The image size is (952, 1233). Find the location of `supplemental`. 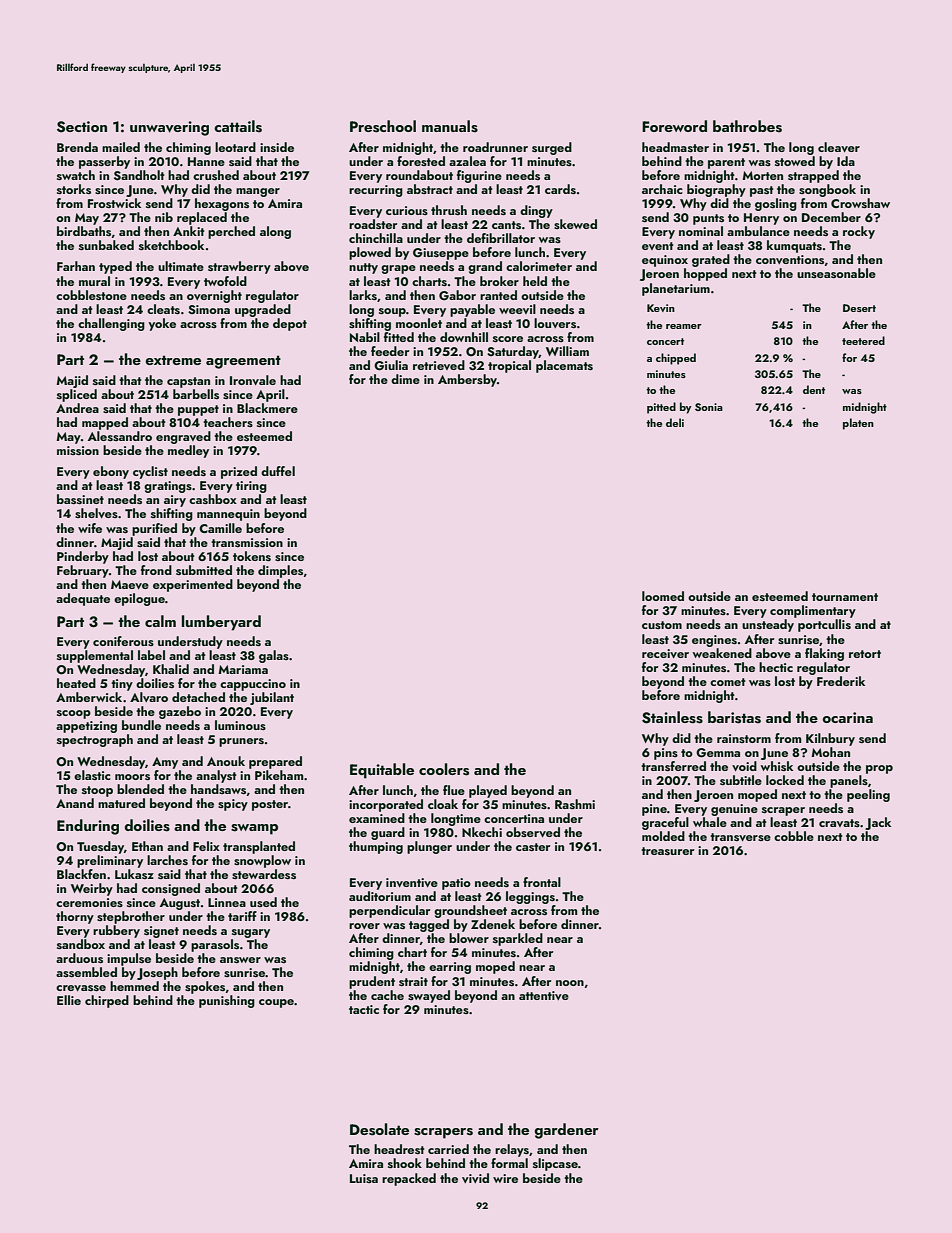

supplemental is located at coordinates (95, 656).
